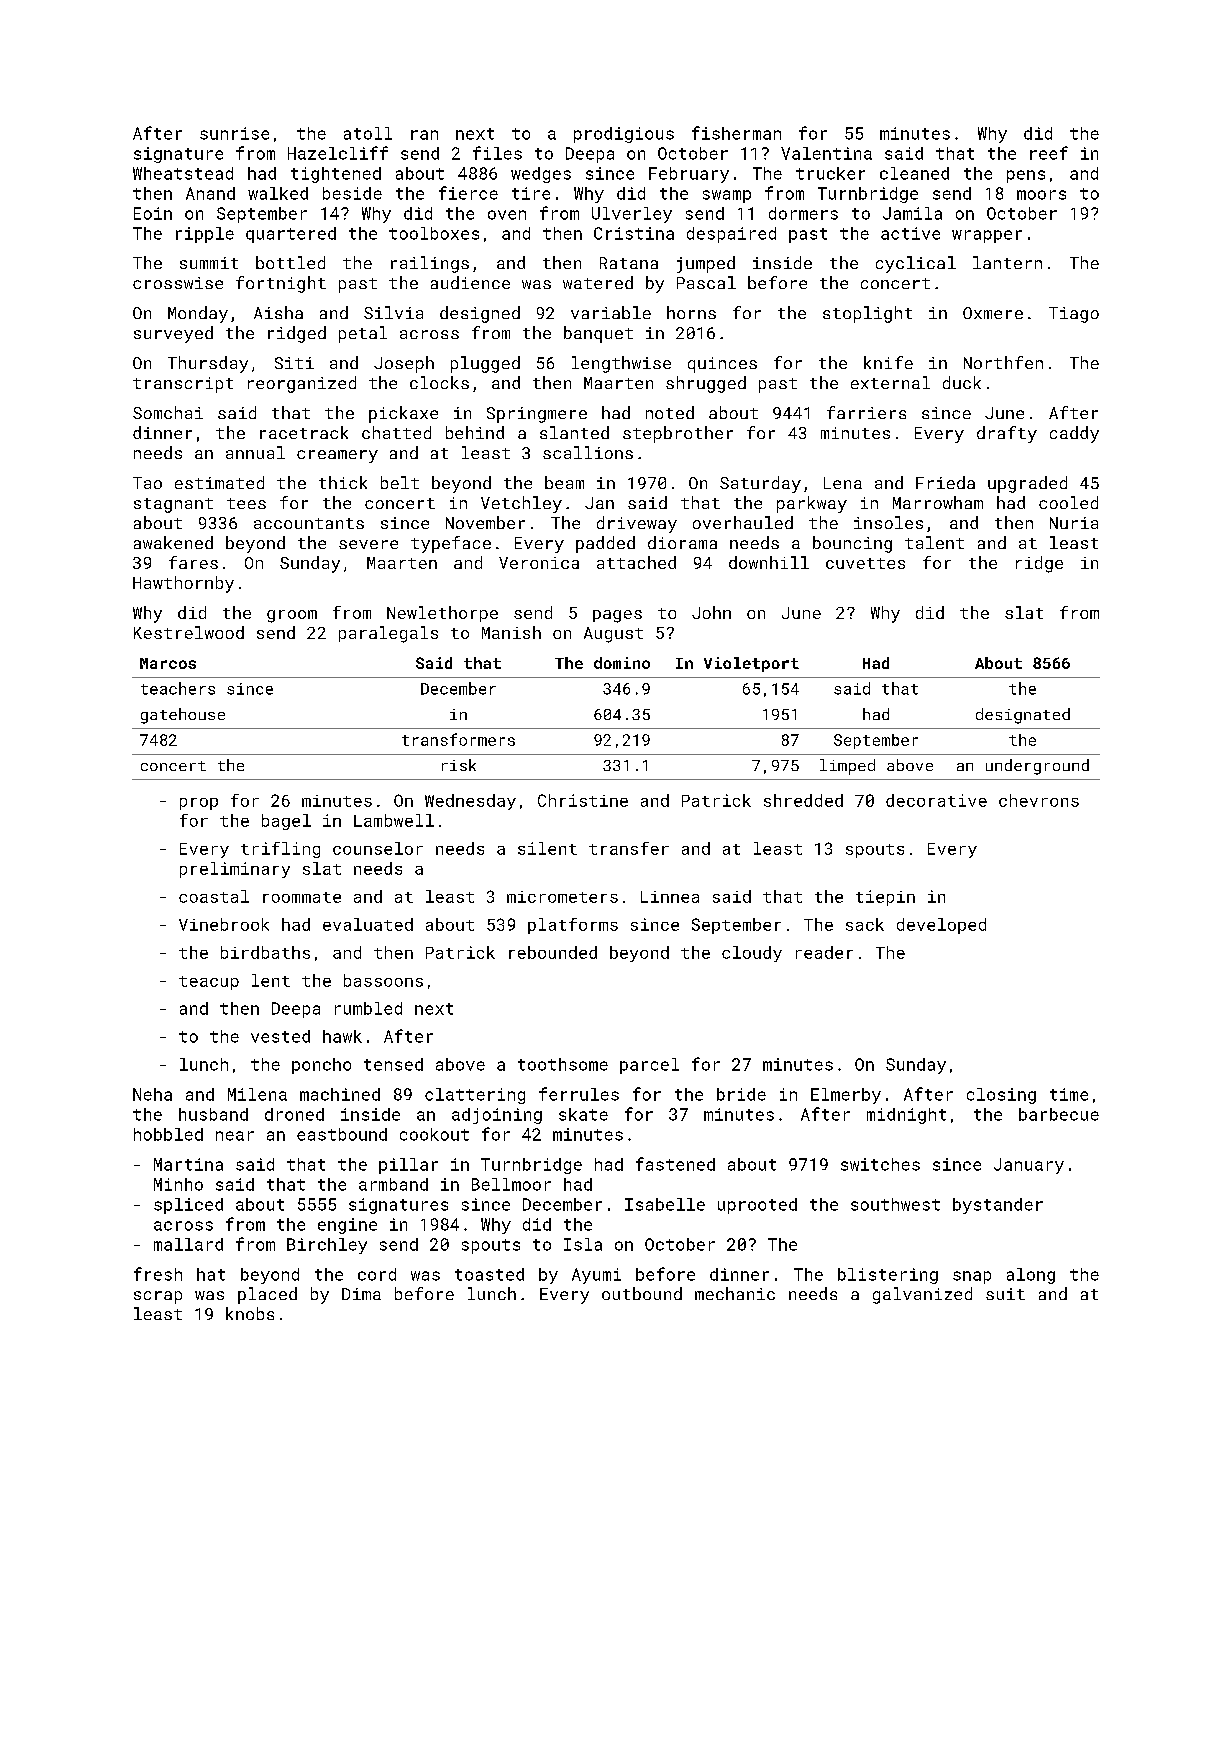 The width and height of the document is (1232, 1743). What do you see at coordinates (1074, 523) in the document?
I see `Nuria` at bounding box center [1074, 523].
